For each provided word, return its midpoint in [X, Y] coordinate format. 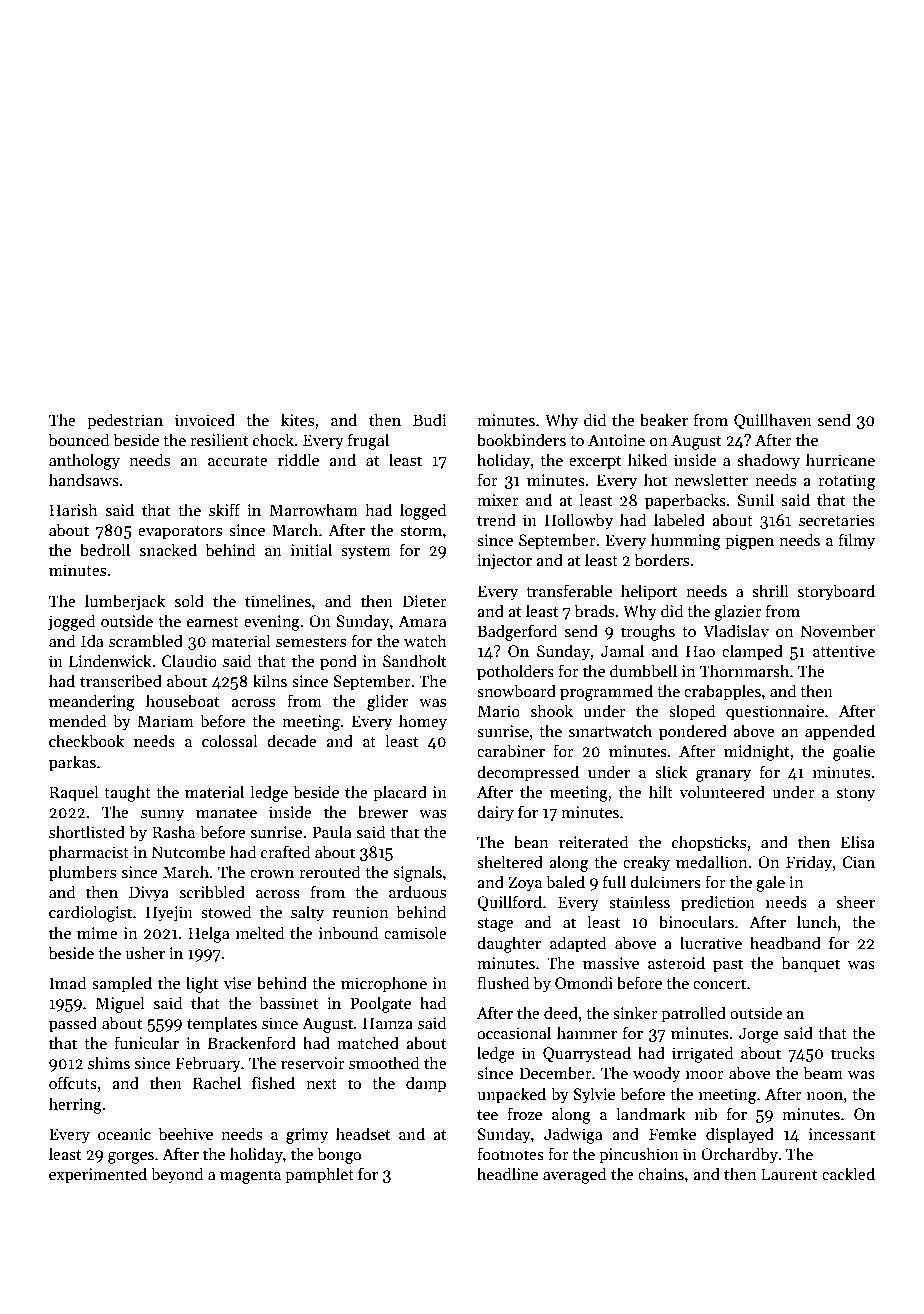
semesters [311, 642]
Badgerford [517, 632]
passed [73, 1024]
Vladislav [736, 630]
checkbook [86, 740]
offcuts [73, 1083]
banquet [811, 964]
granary [723, 776]
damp [426, 1084]
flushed [503, 983]
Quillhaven [773, 421]
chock [273, 439]
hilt [661, 791]
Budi [430, 419]
